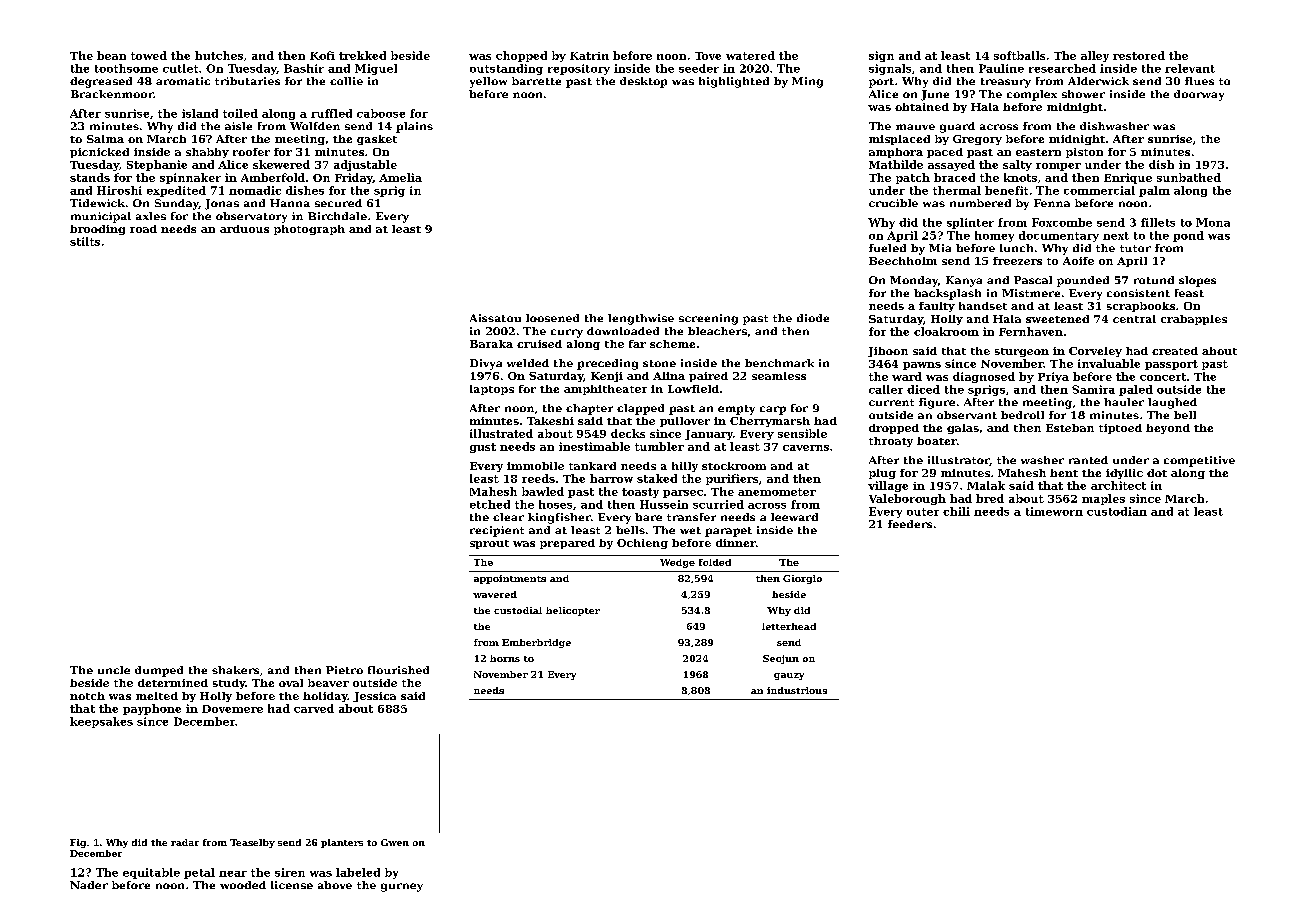 The height and width of the screenshot is (924, 1308). What do you see at coordinates (806, 448) in the screenshot?
I see `caverns` at bounding box center [806, 448].
